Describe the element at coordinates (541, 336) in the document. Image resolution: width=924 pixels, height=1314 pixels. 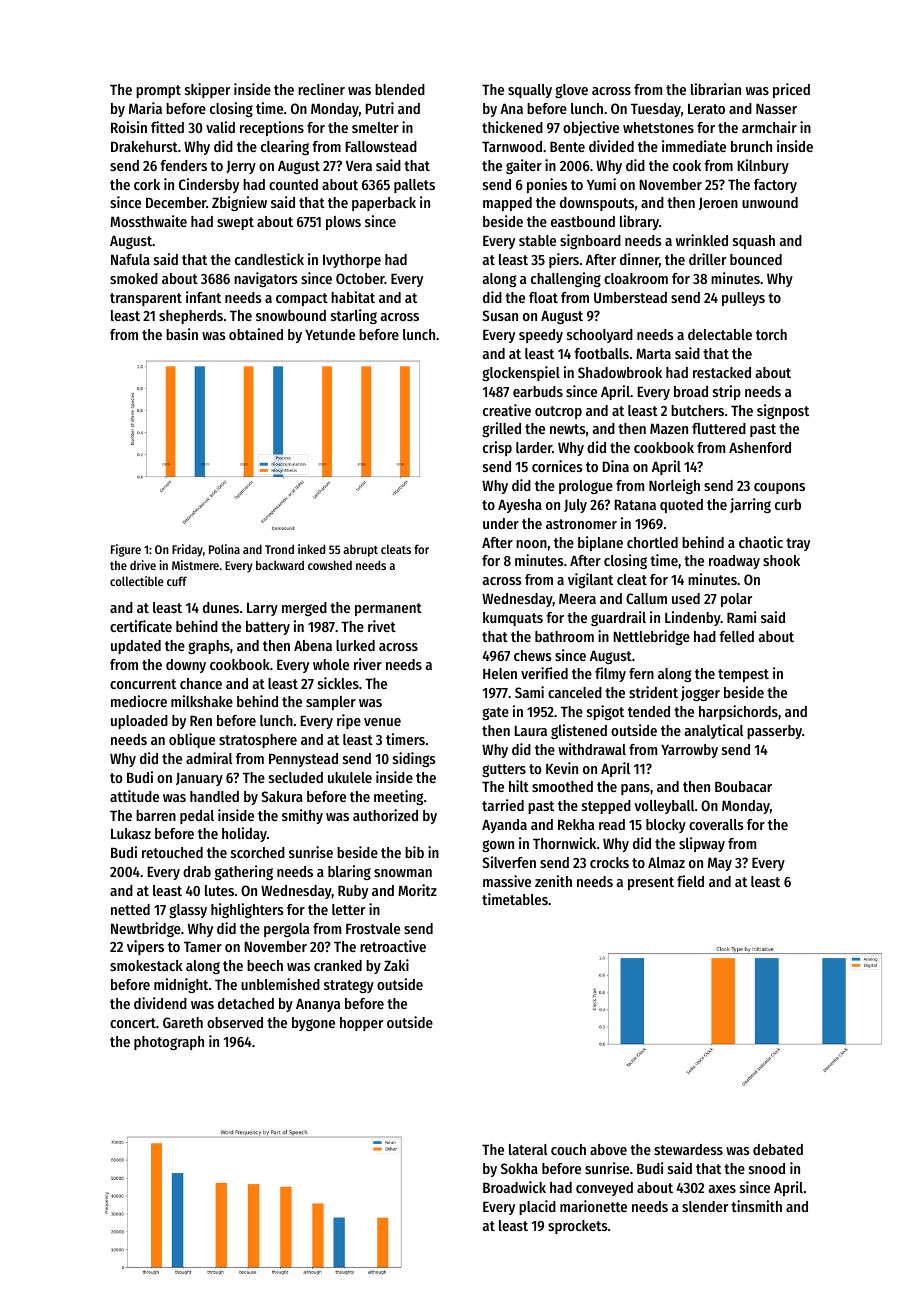
I see `speedy` at that location.
